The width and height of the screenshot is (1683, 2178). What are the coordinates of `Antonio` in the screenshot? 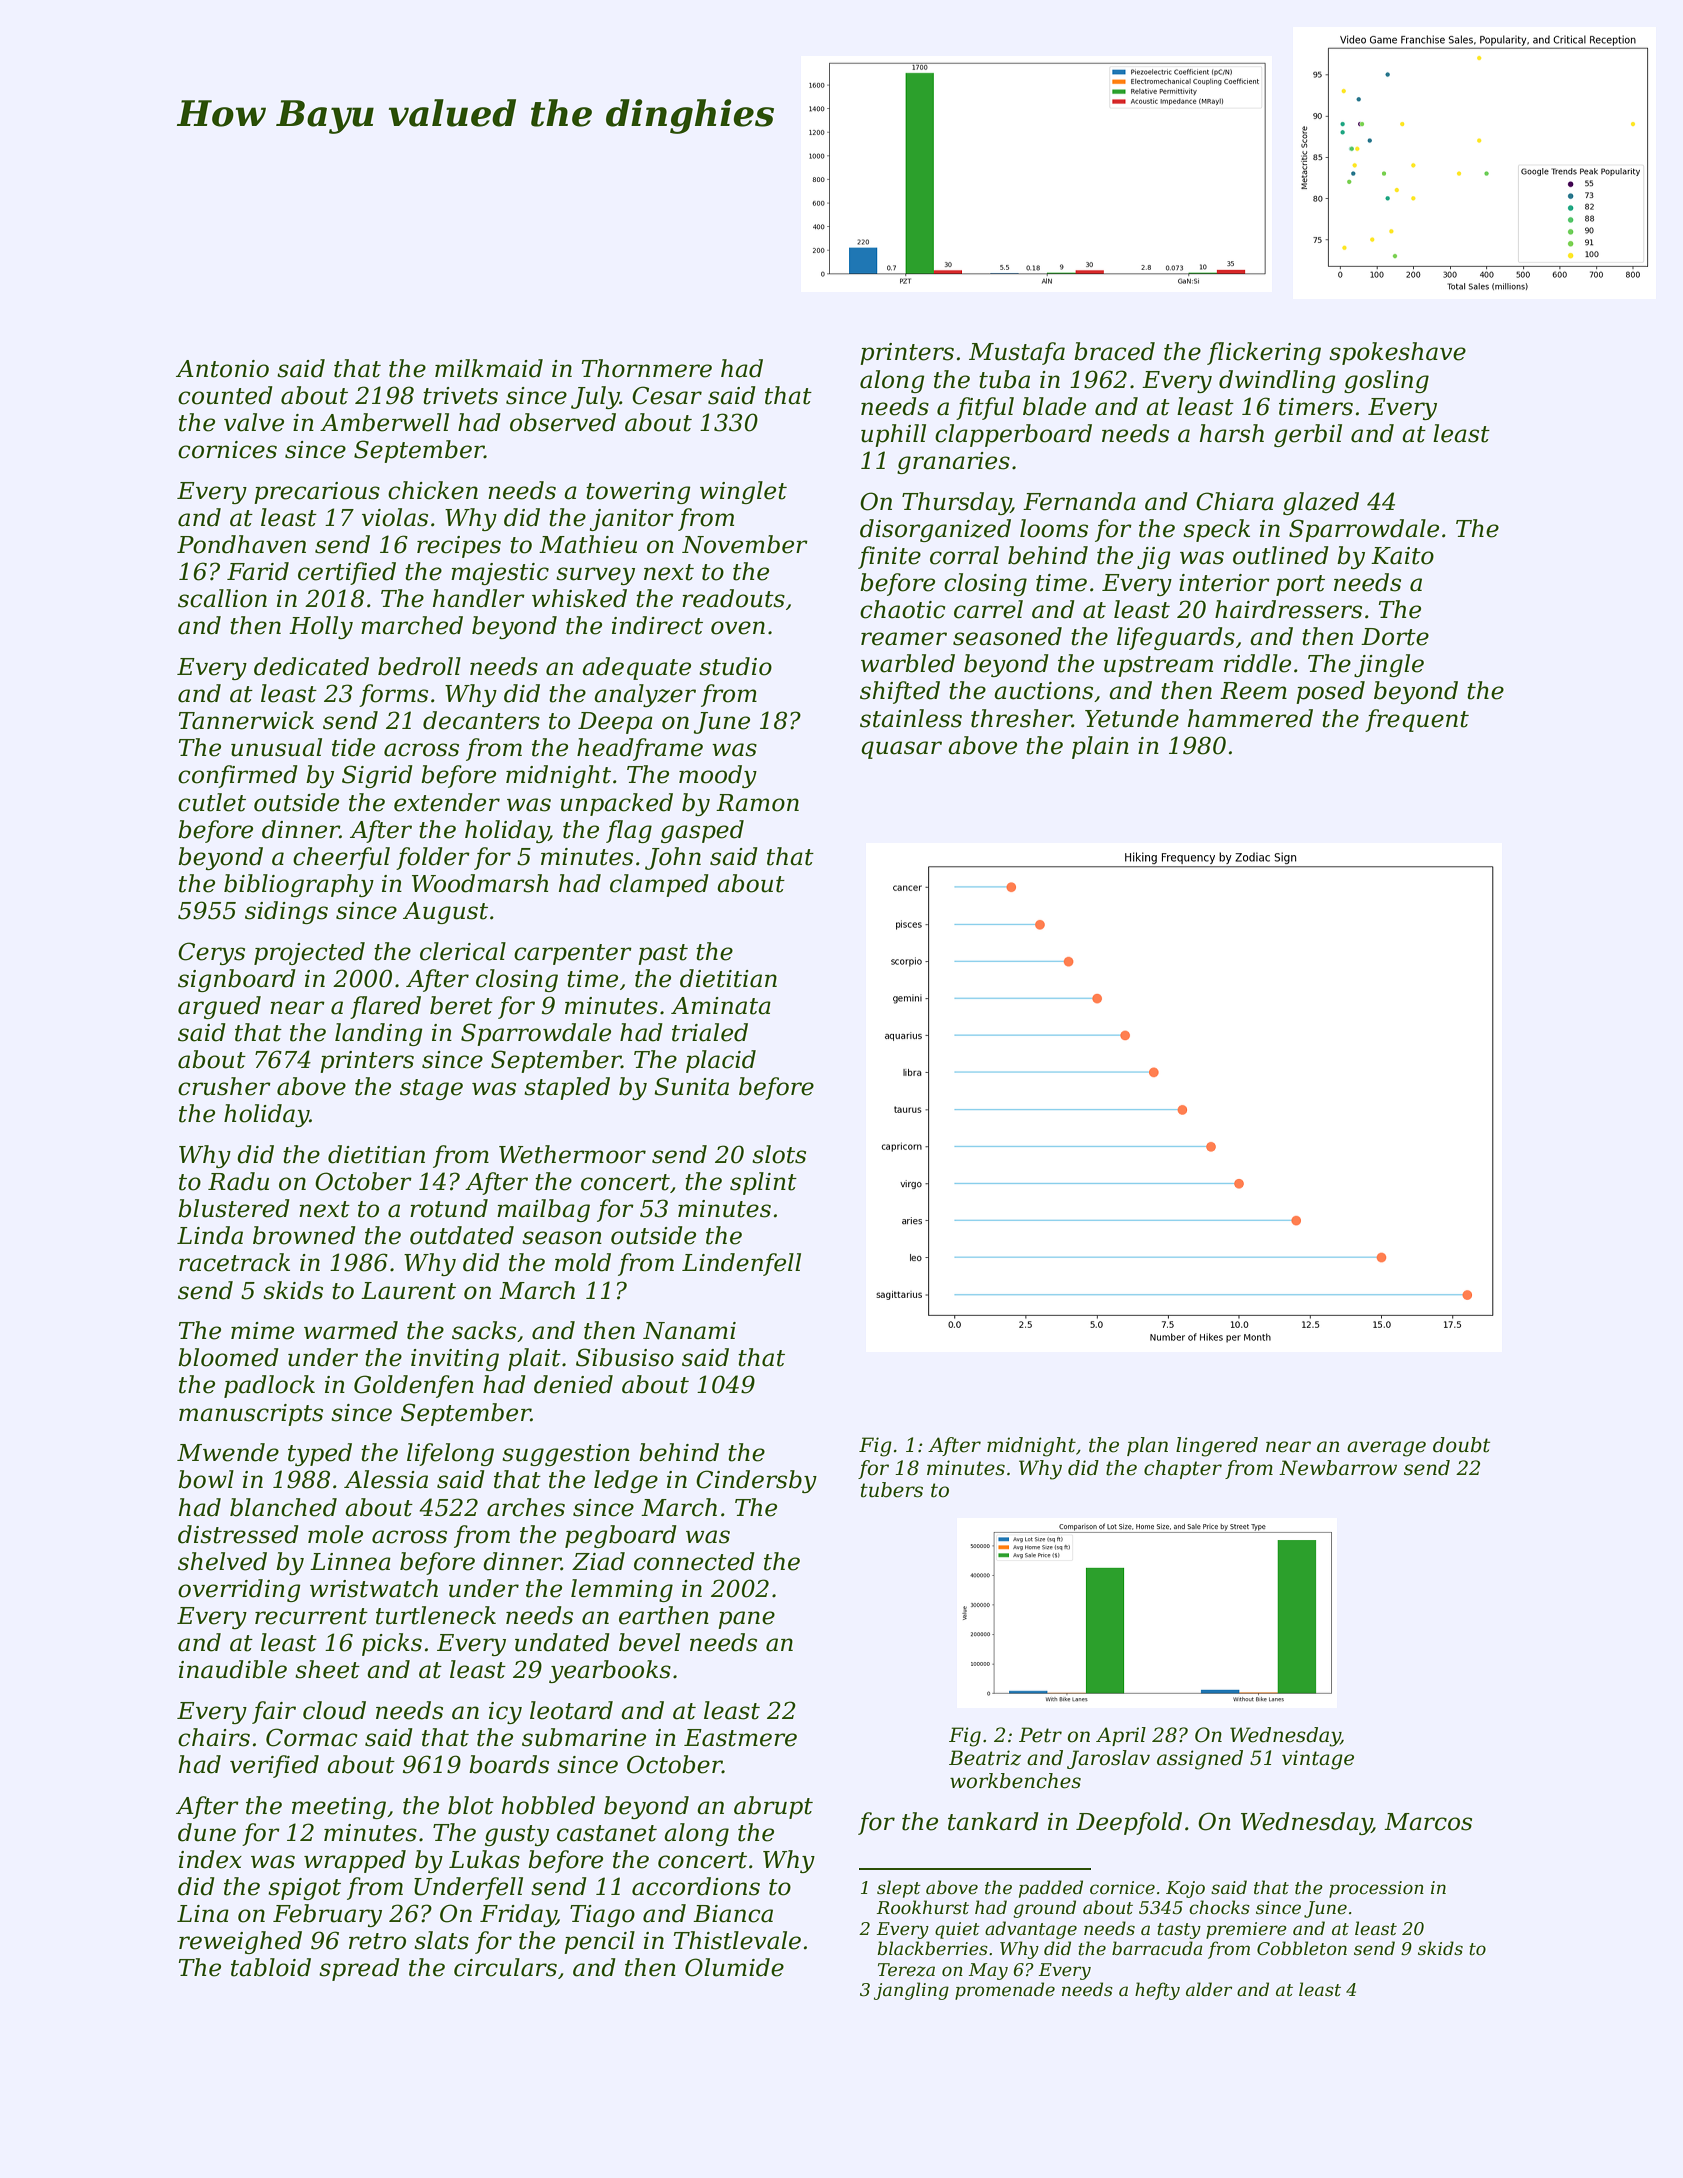 It's located at (222, 369).
